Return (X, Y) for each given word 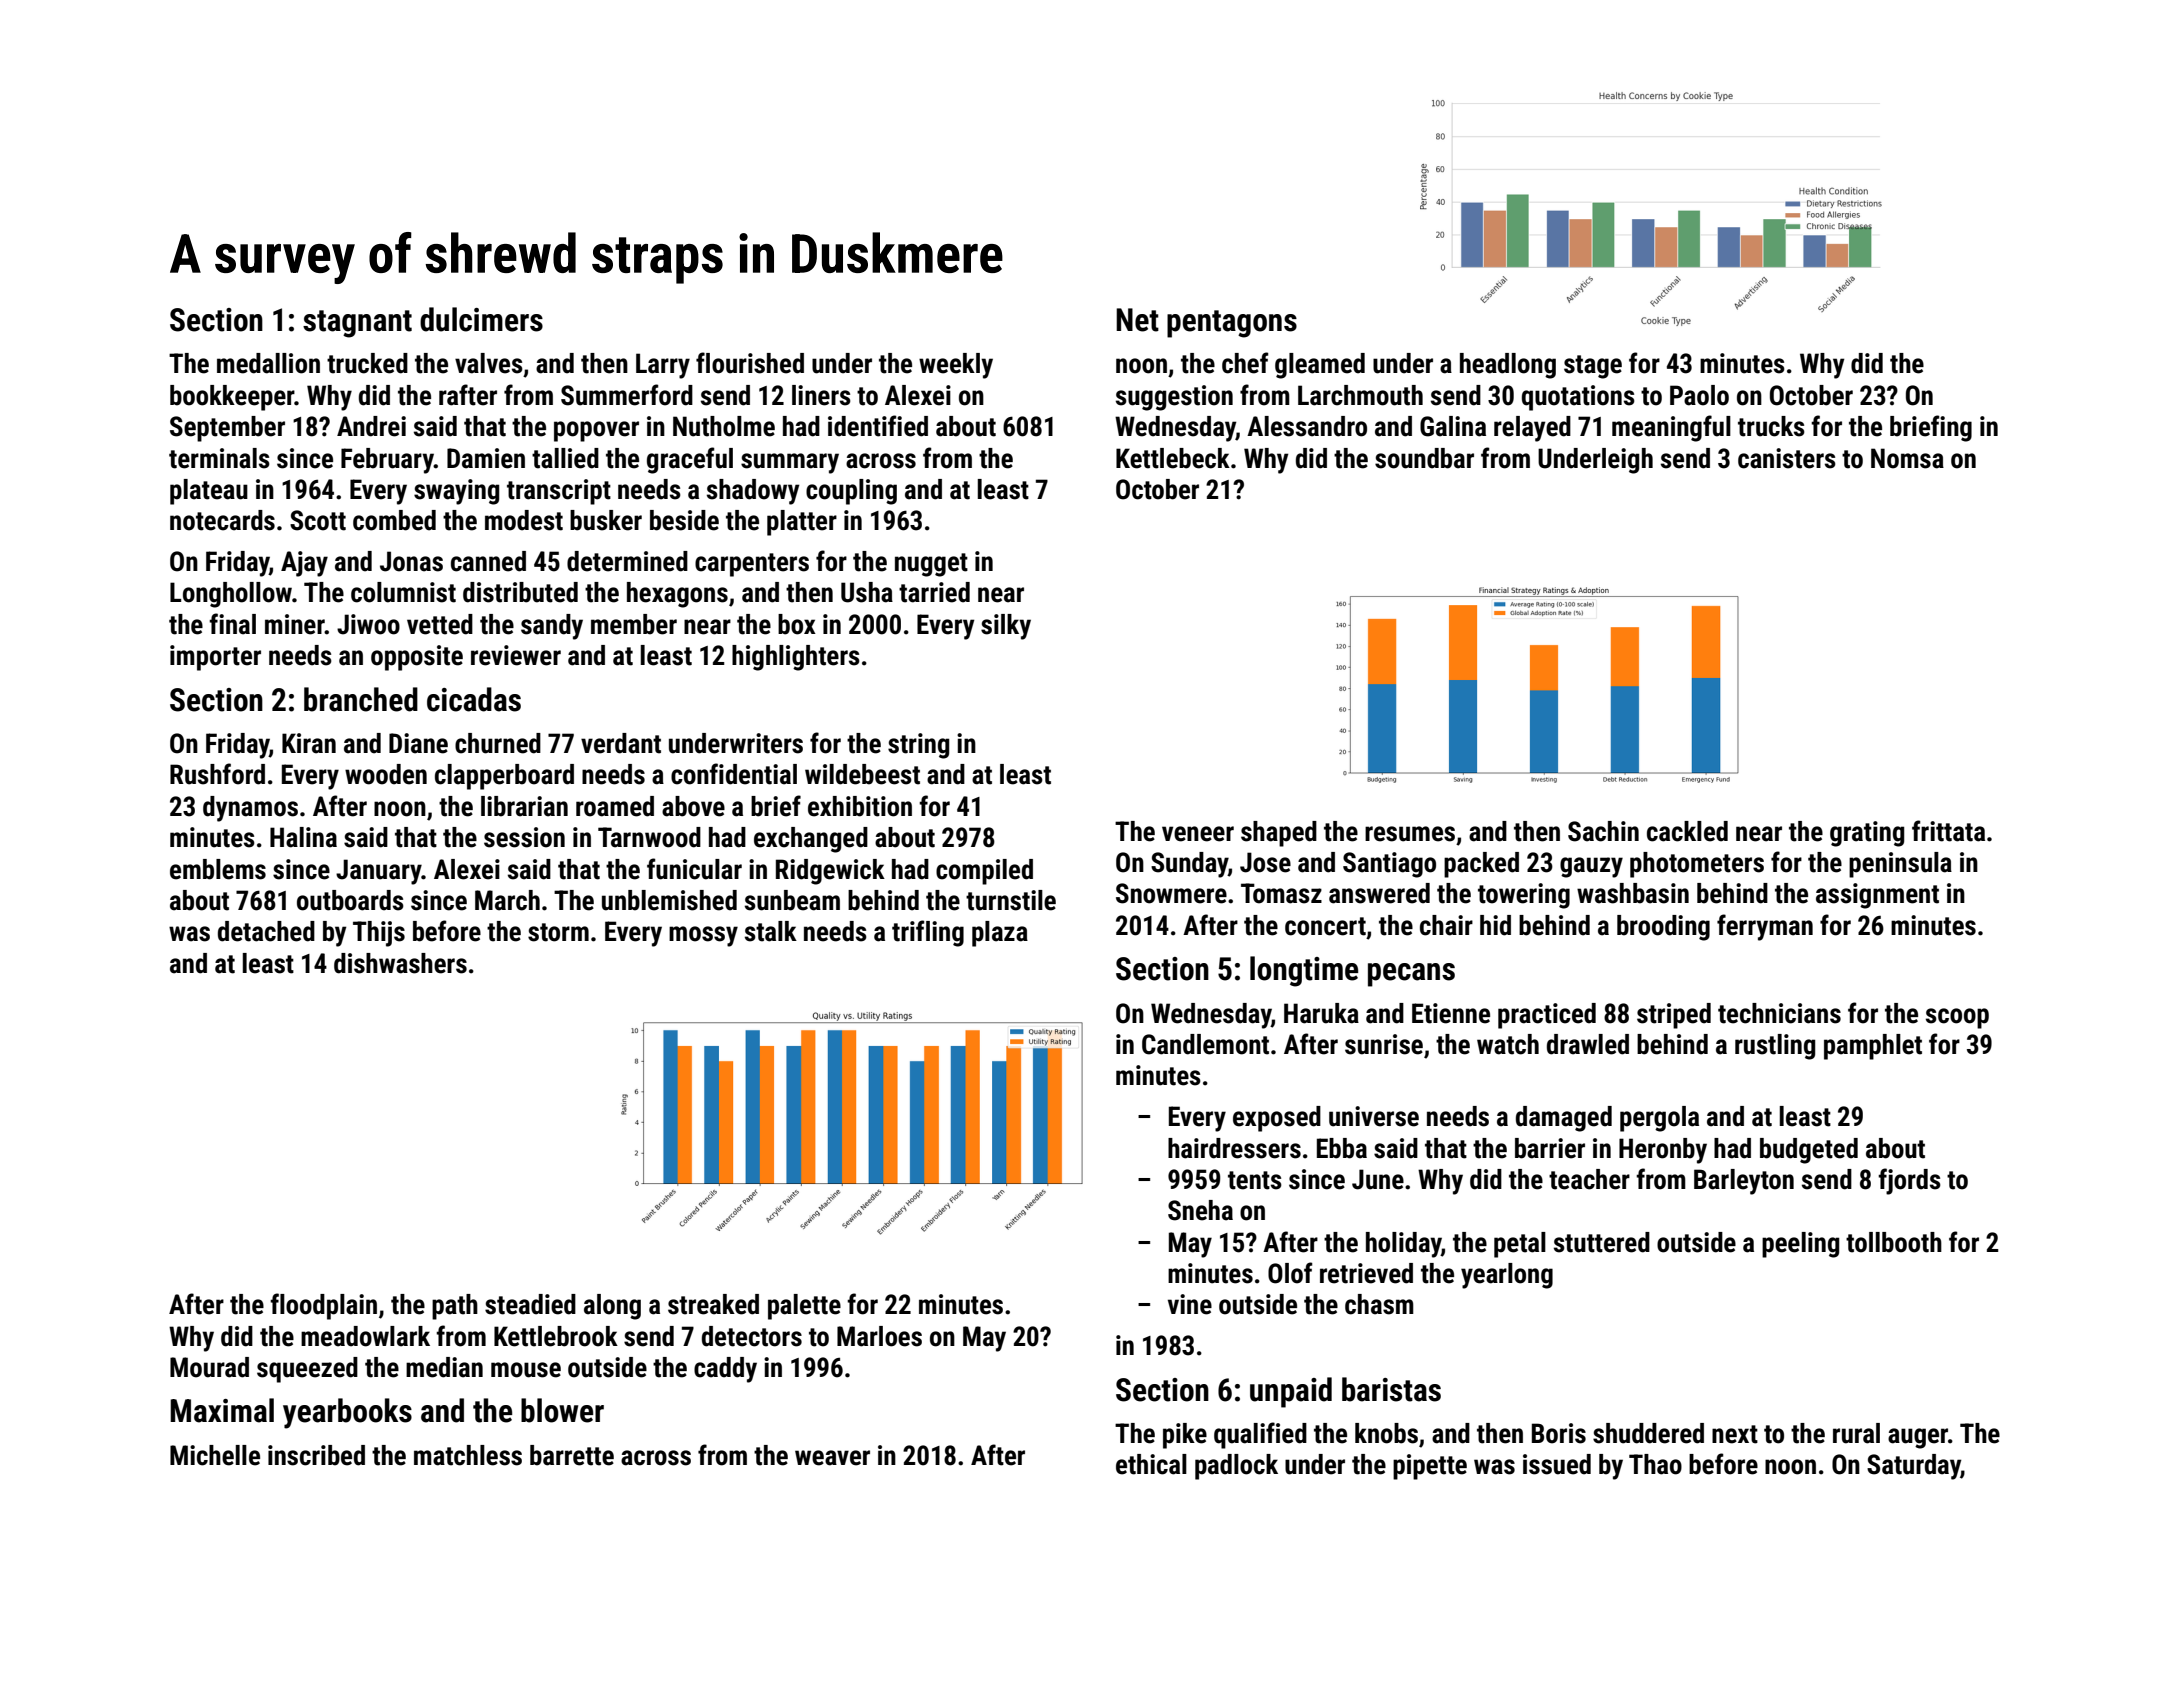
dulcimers (481, 319)
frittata (1948, 831)
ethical (1151, 1464)
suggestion (1174, 398)
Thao (1655, 1464)
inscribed (316, 1455)
